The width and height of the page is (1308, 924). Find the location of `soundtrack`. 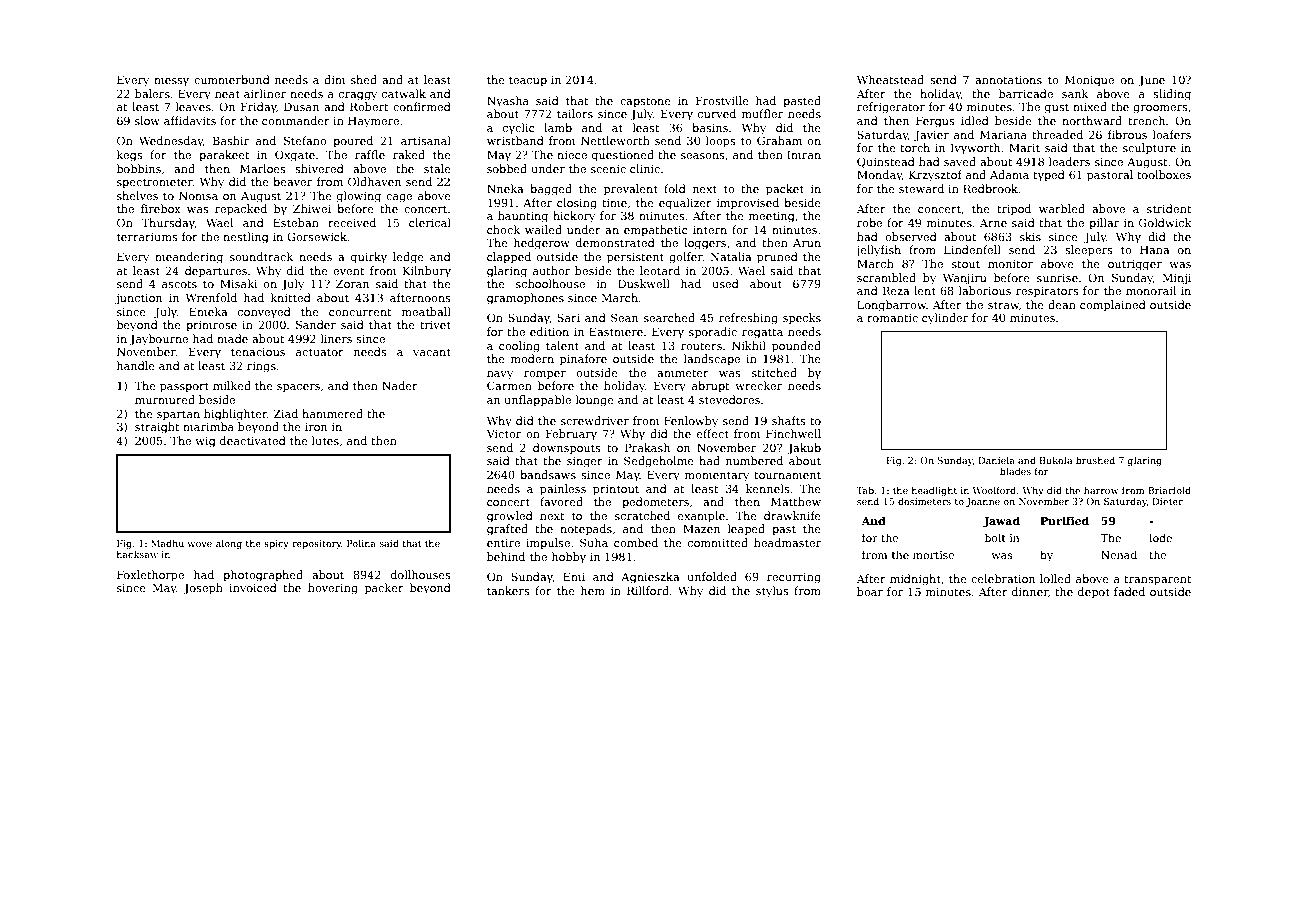

soundtrack is located at coordinates (261, 256).
